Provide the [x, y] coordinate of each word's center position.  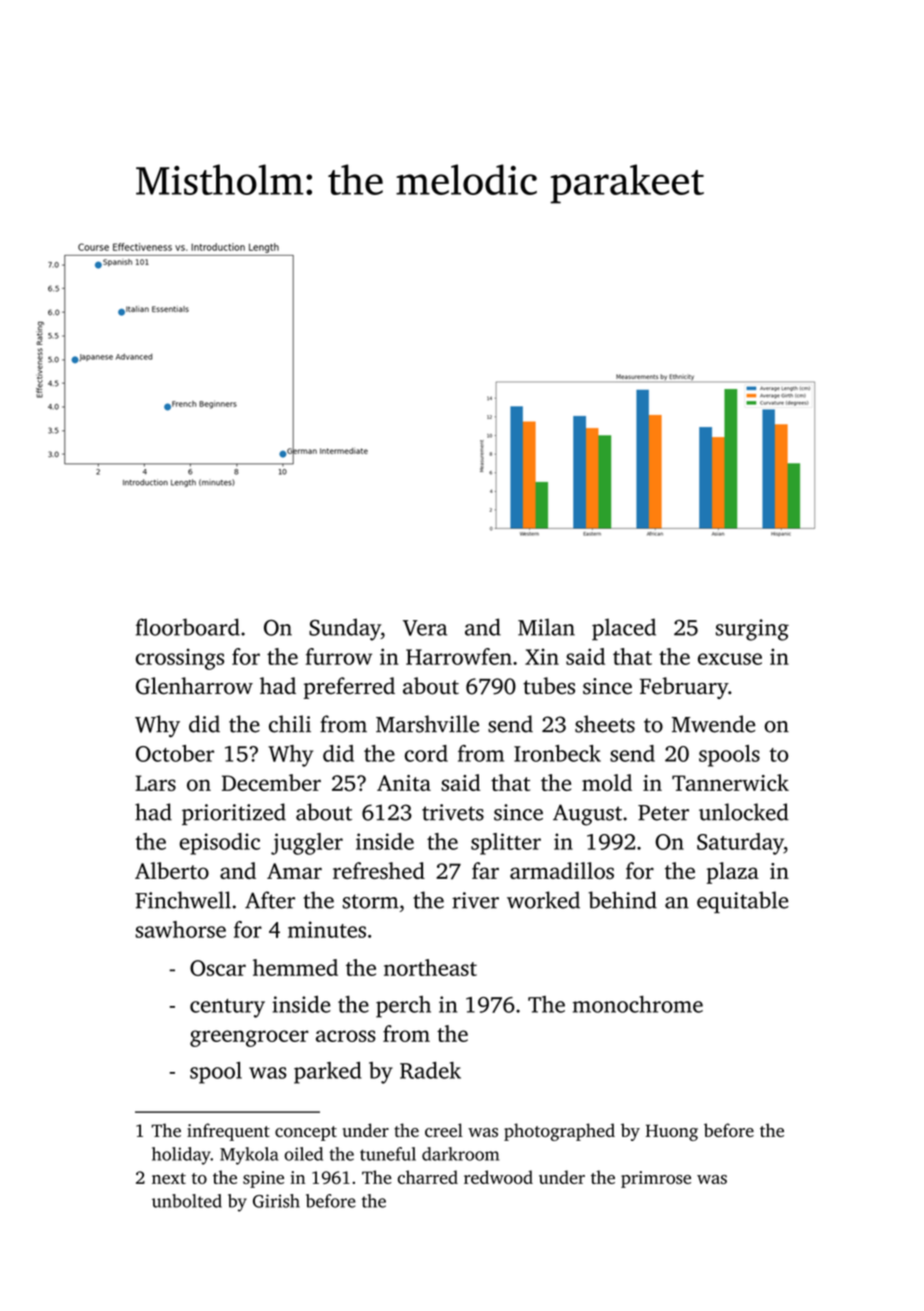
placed [624, 629]
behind [622, 900]
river [475, 900]
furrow [339, 656]
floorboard [188, 627]
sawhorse [181, 929]
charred [428, 1177]
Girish [276, 1201]
